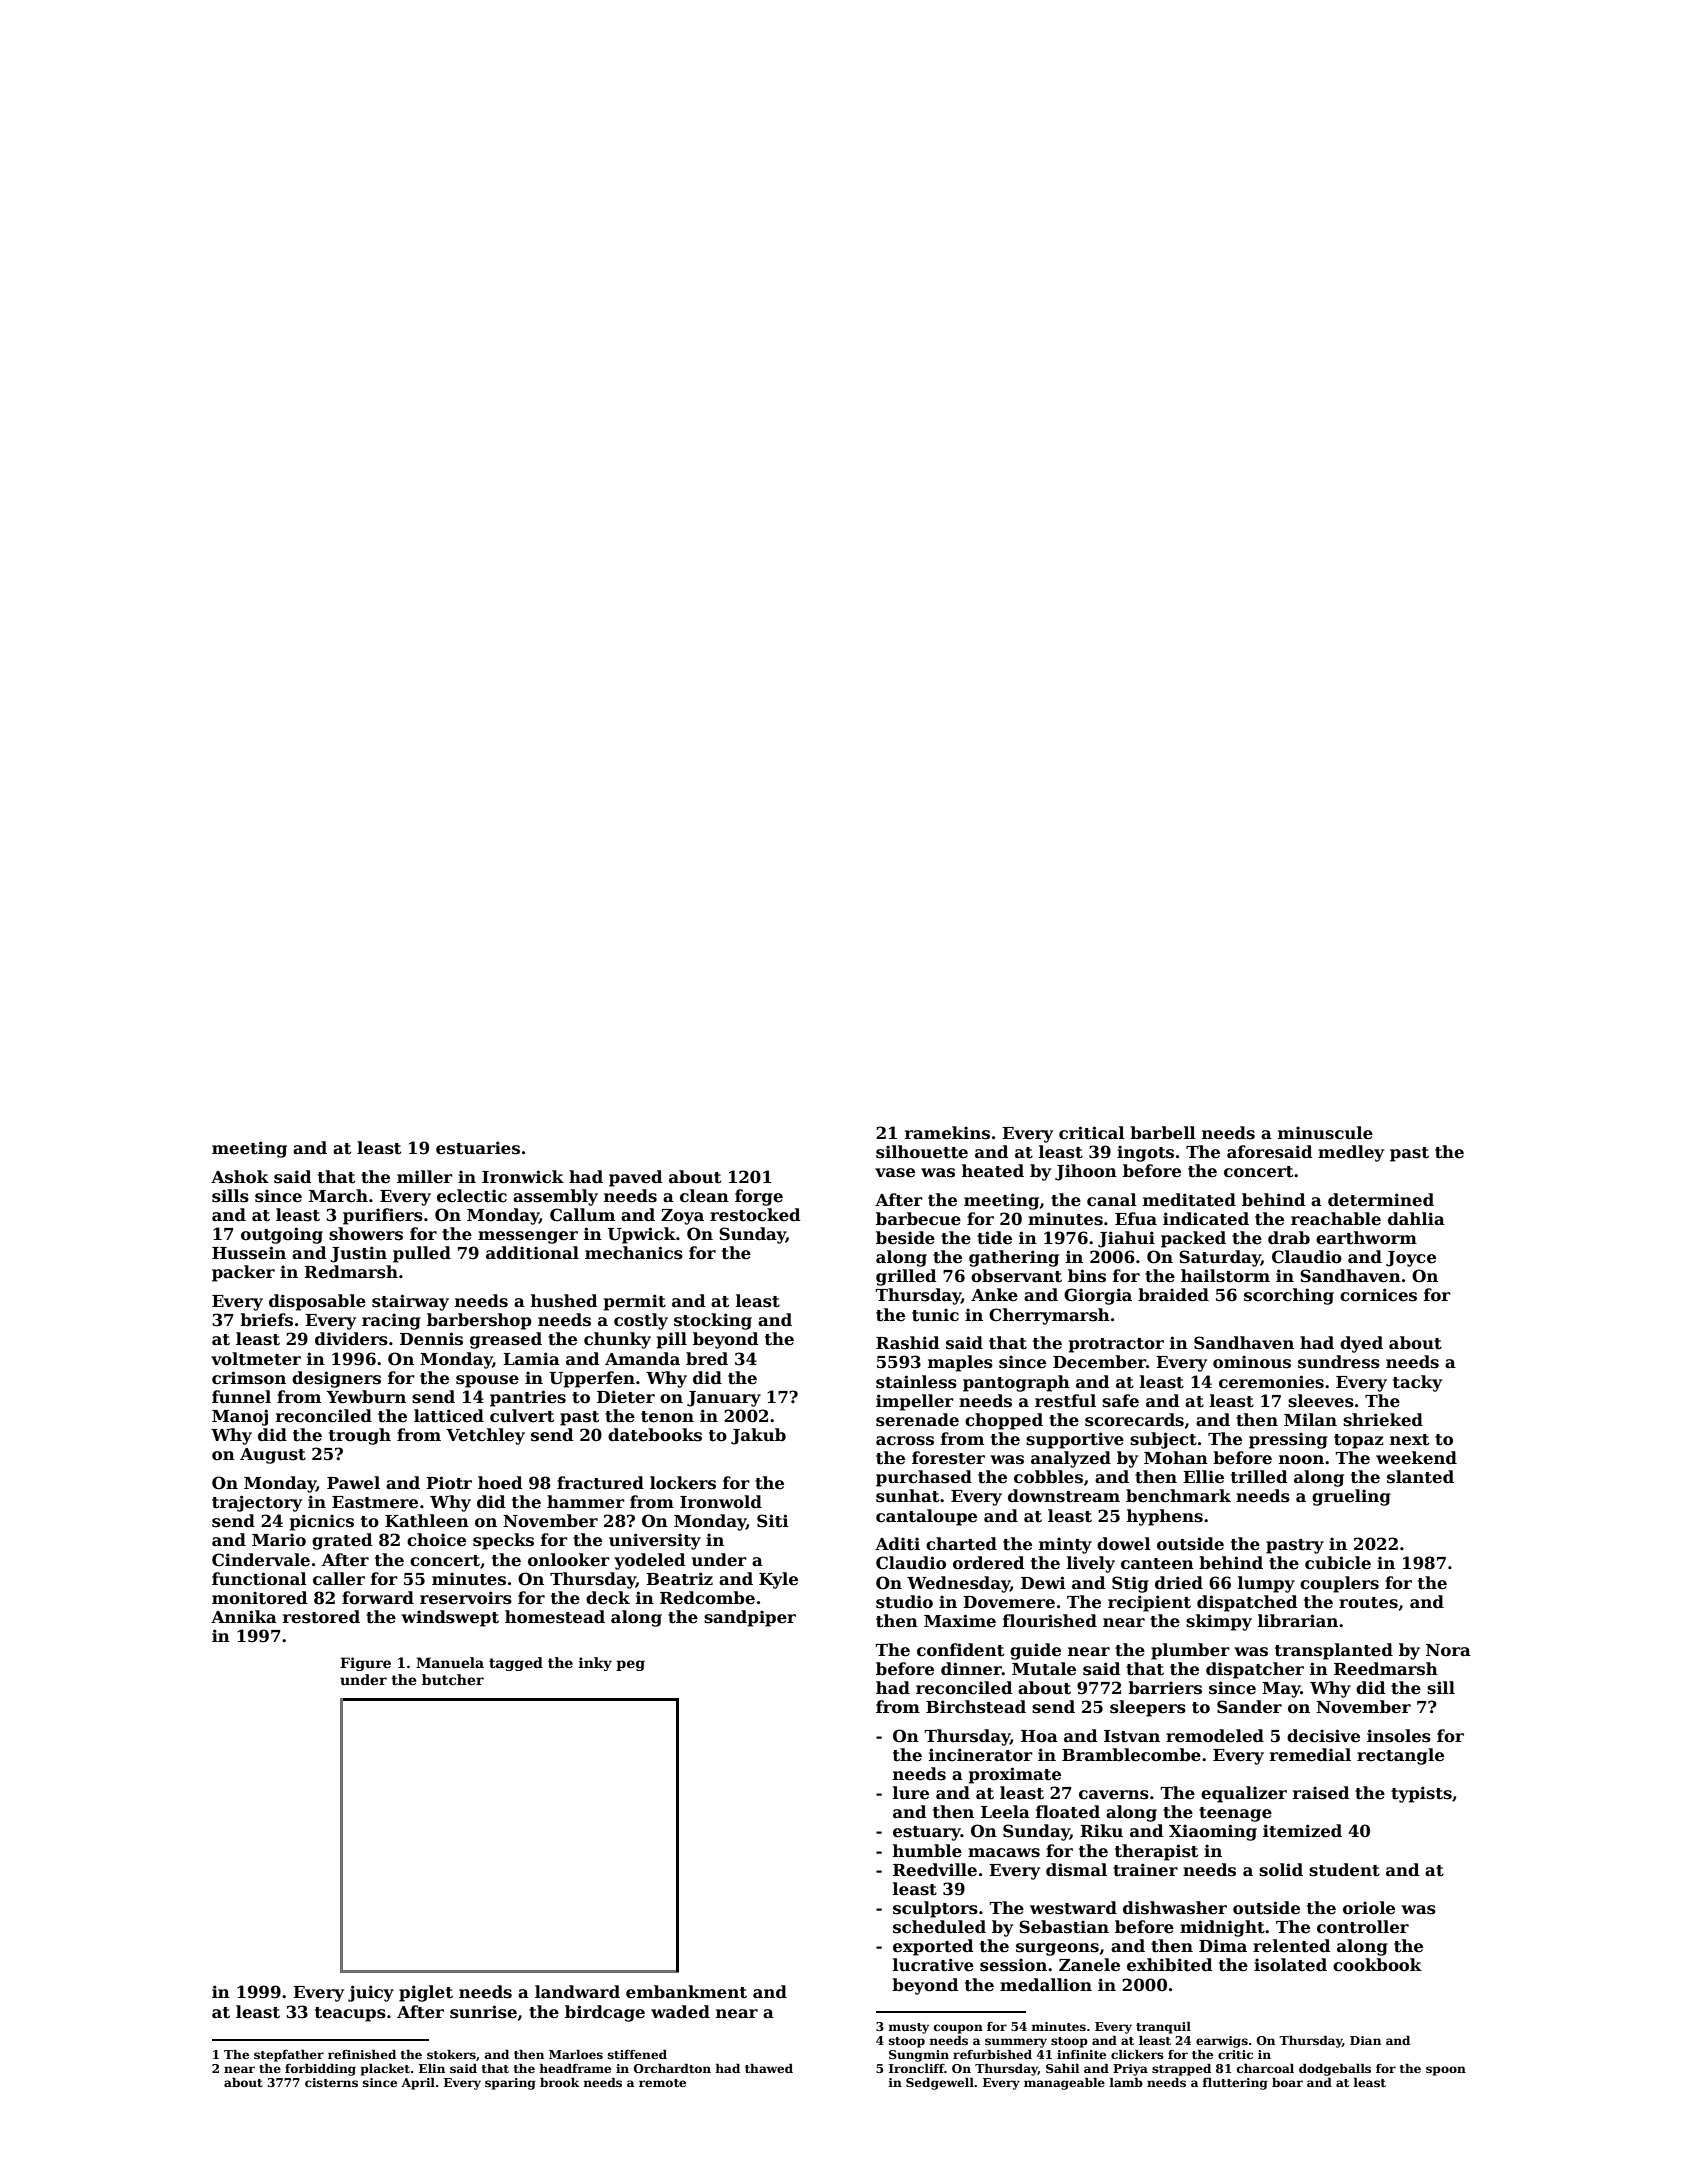  Describe the element at coordinates (911, 1793) in the document. I see `lure` at that location.
